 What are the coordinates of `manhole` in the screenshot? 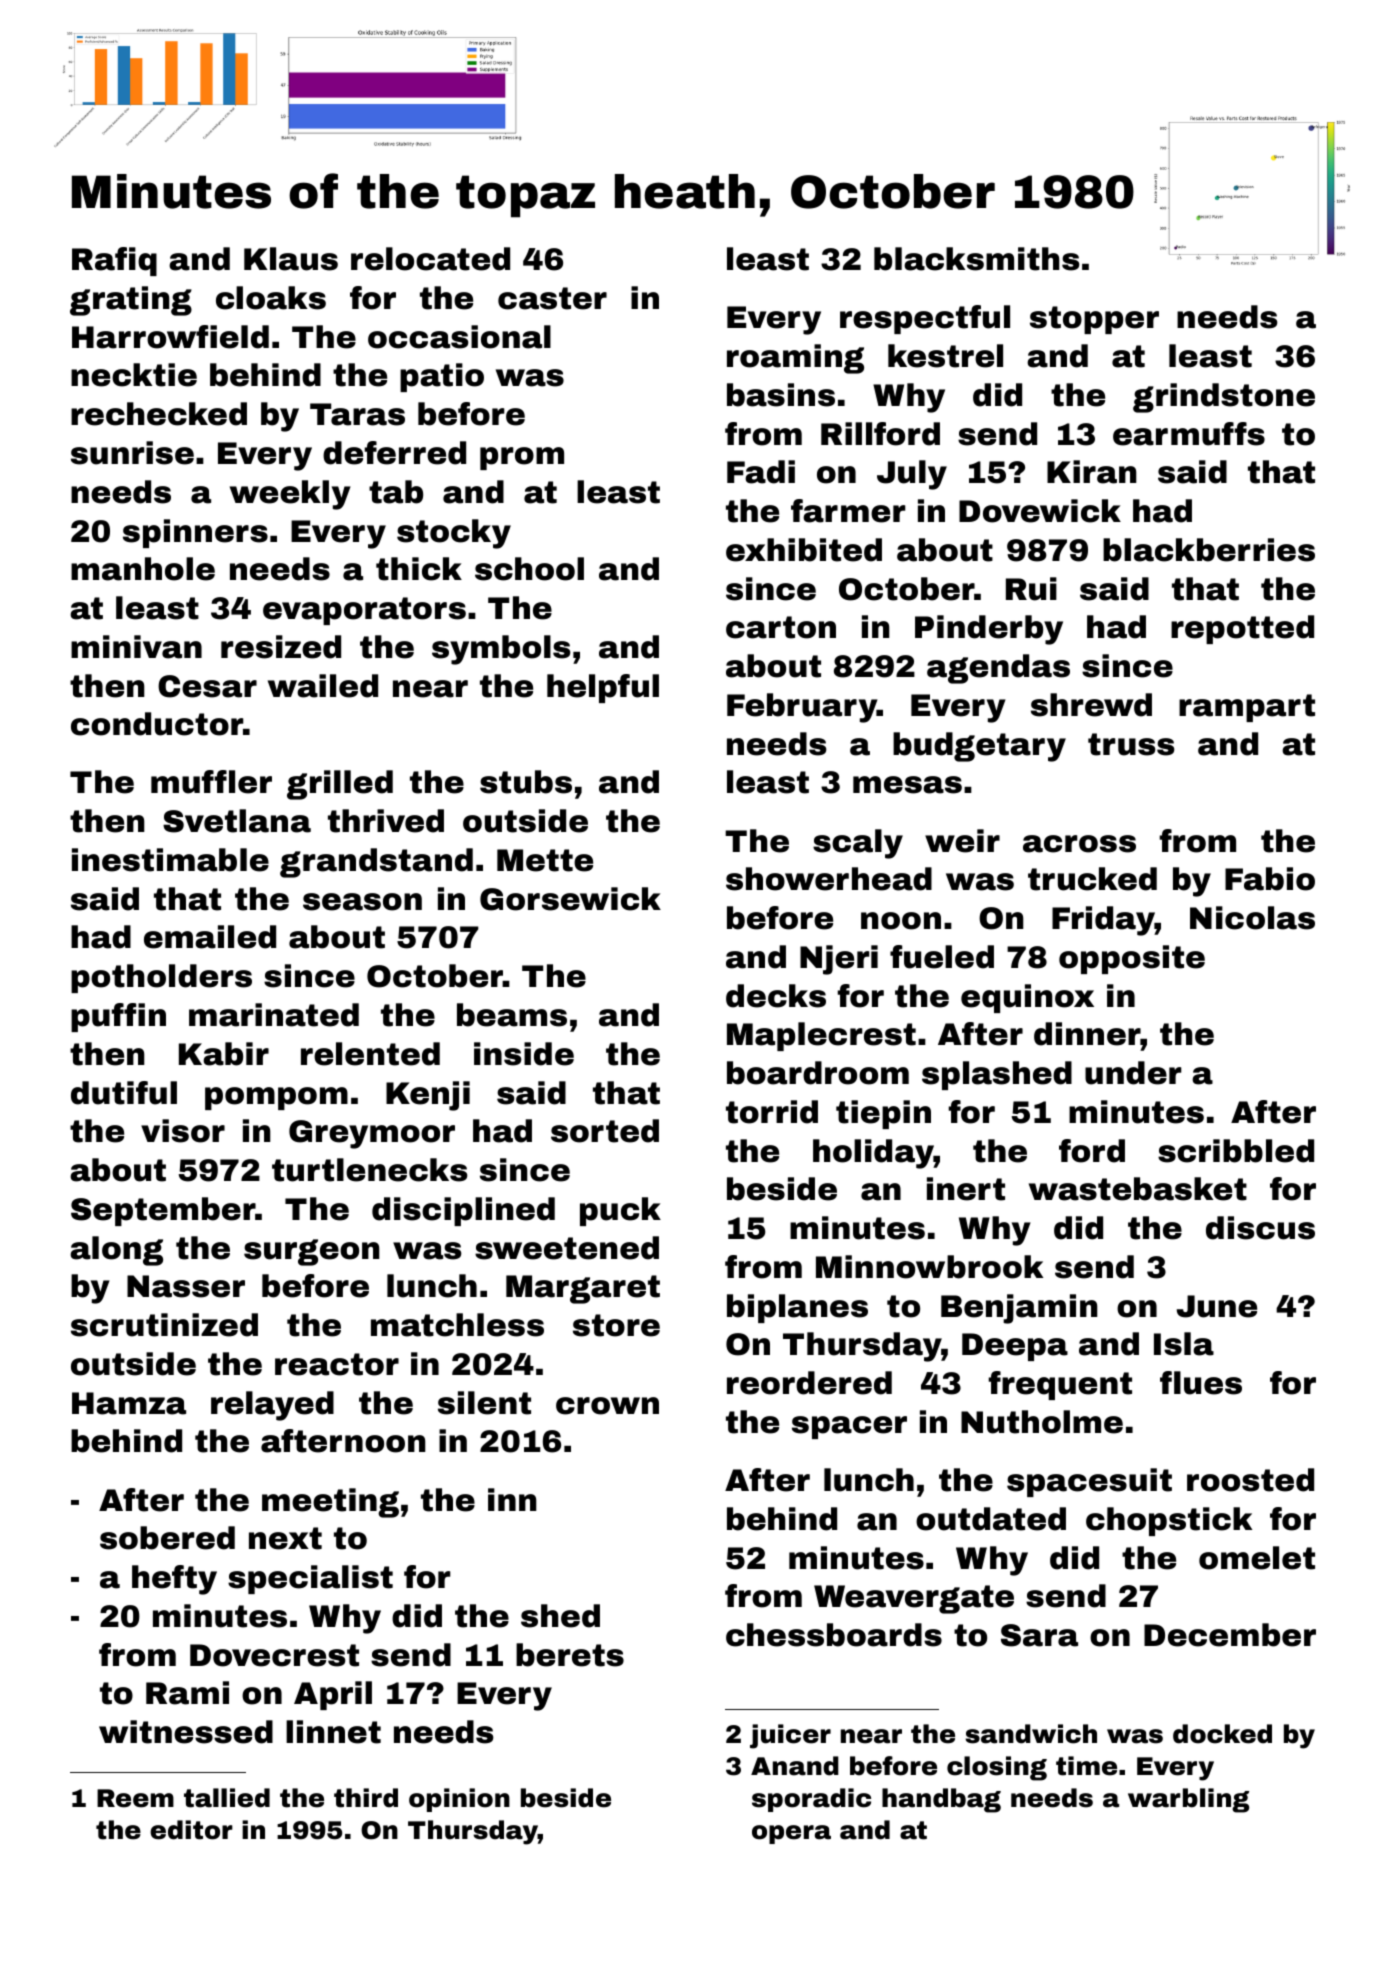 It's located at (143, 569).
